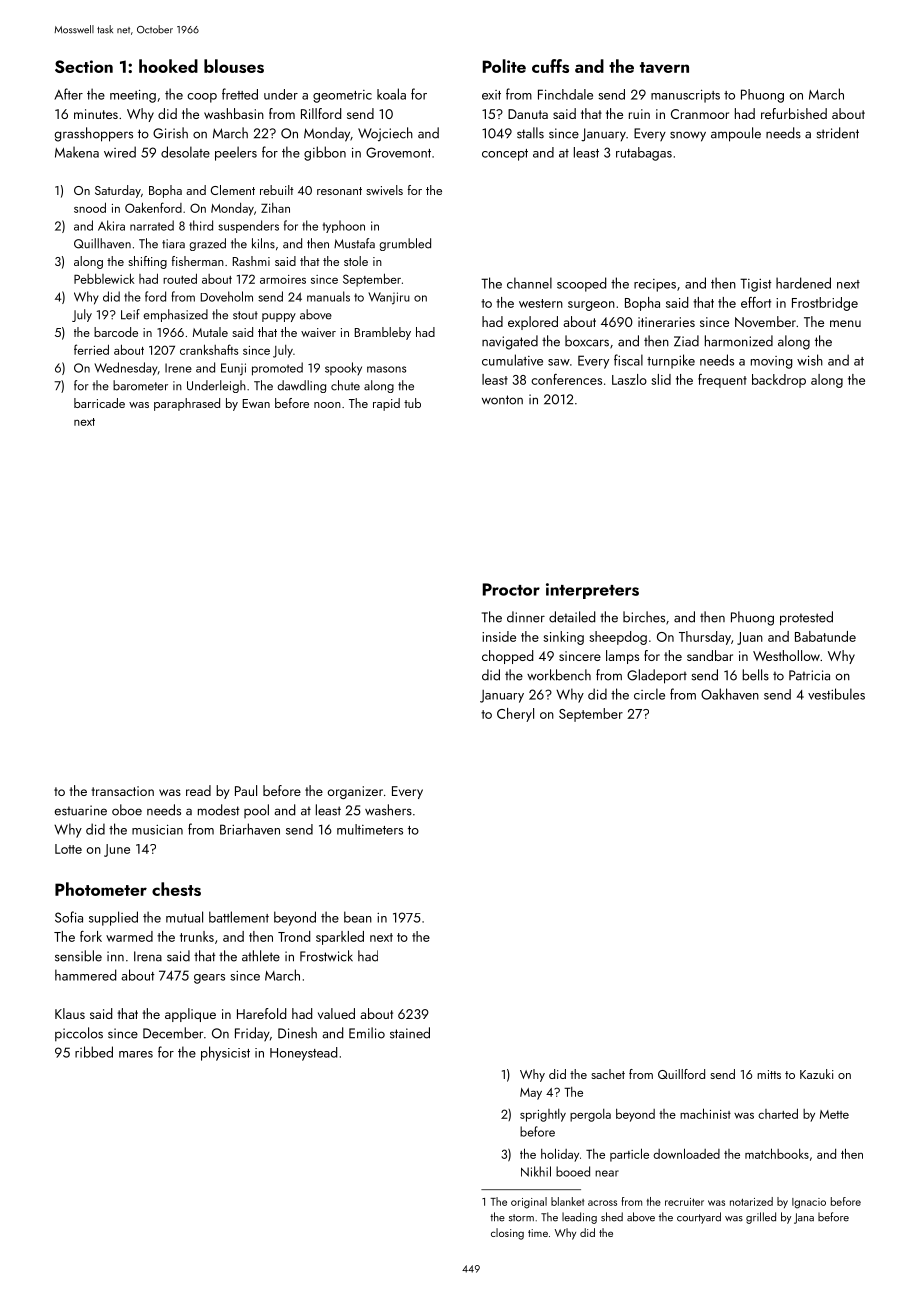 The width and height of the image is (924, 1308). Describe the element at coordinates (136, 1054) in the image. I see `mares` at that location.
